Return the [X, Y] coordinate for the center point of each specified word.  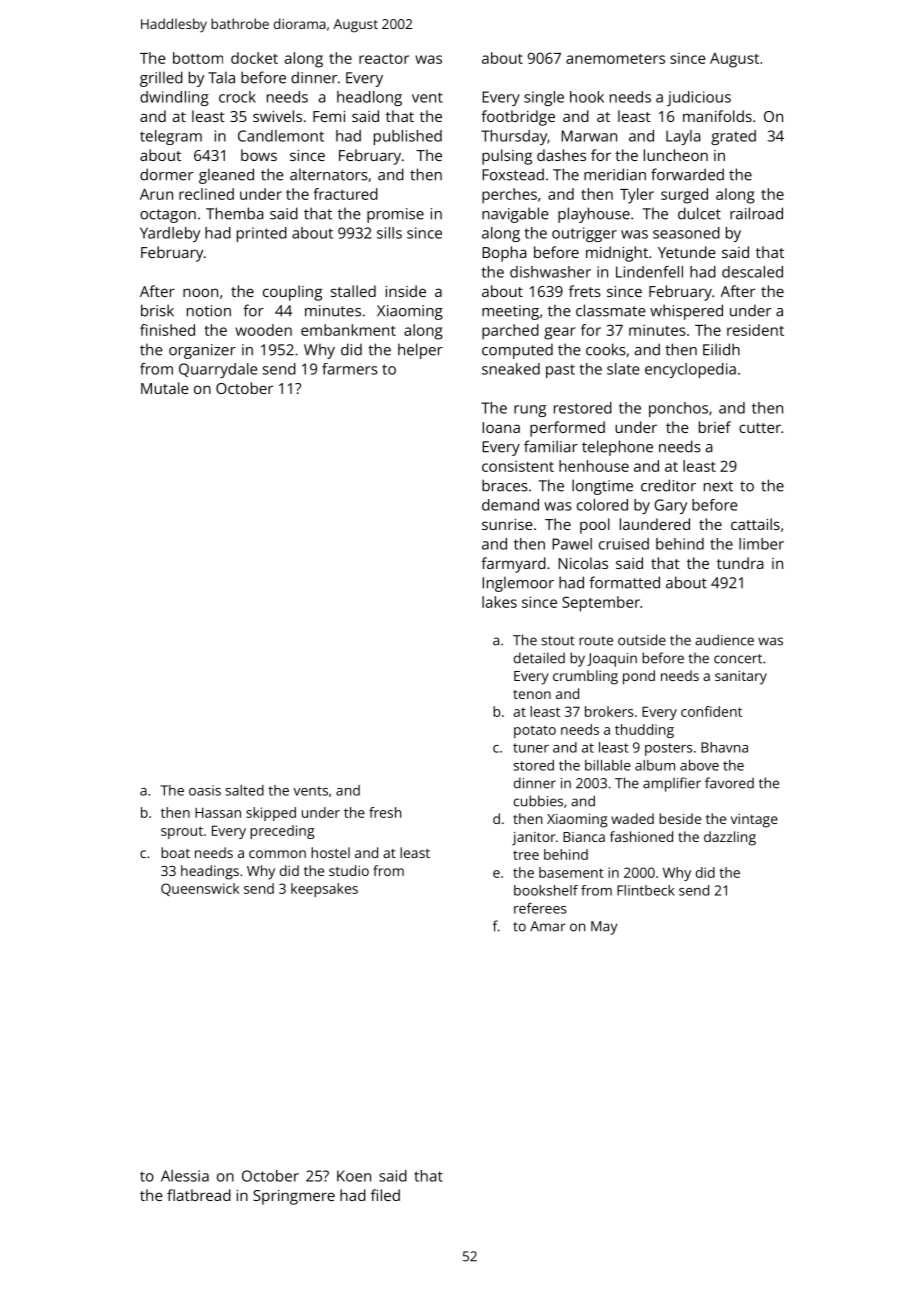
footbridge [518, 118]
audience [724, 640]
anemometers [615, 58]
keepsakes [324, 890]
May [604, 928]
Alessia [185, 1176]
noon [200, 292]
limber [761, 544]
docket [254, 58]
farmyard [513, 565]
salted [245, 790]
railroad [756, 213]
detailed [539, 658]
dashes [561, 155]
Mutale [165, 388]
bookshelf [546, 890]
